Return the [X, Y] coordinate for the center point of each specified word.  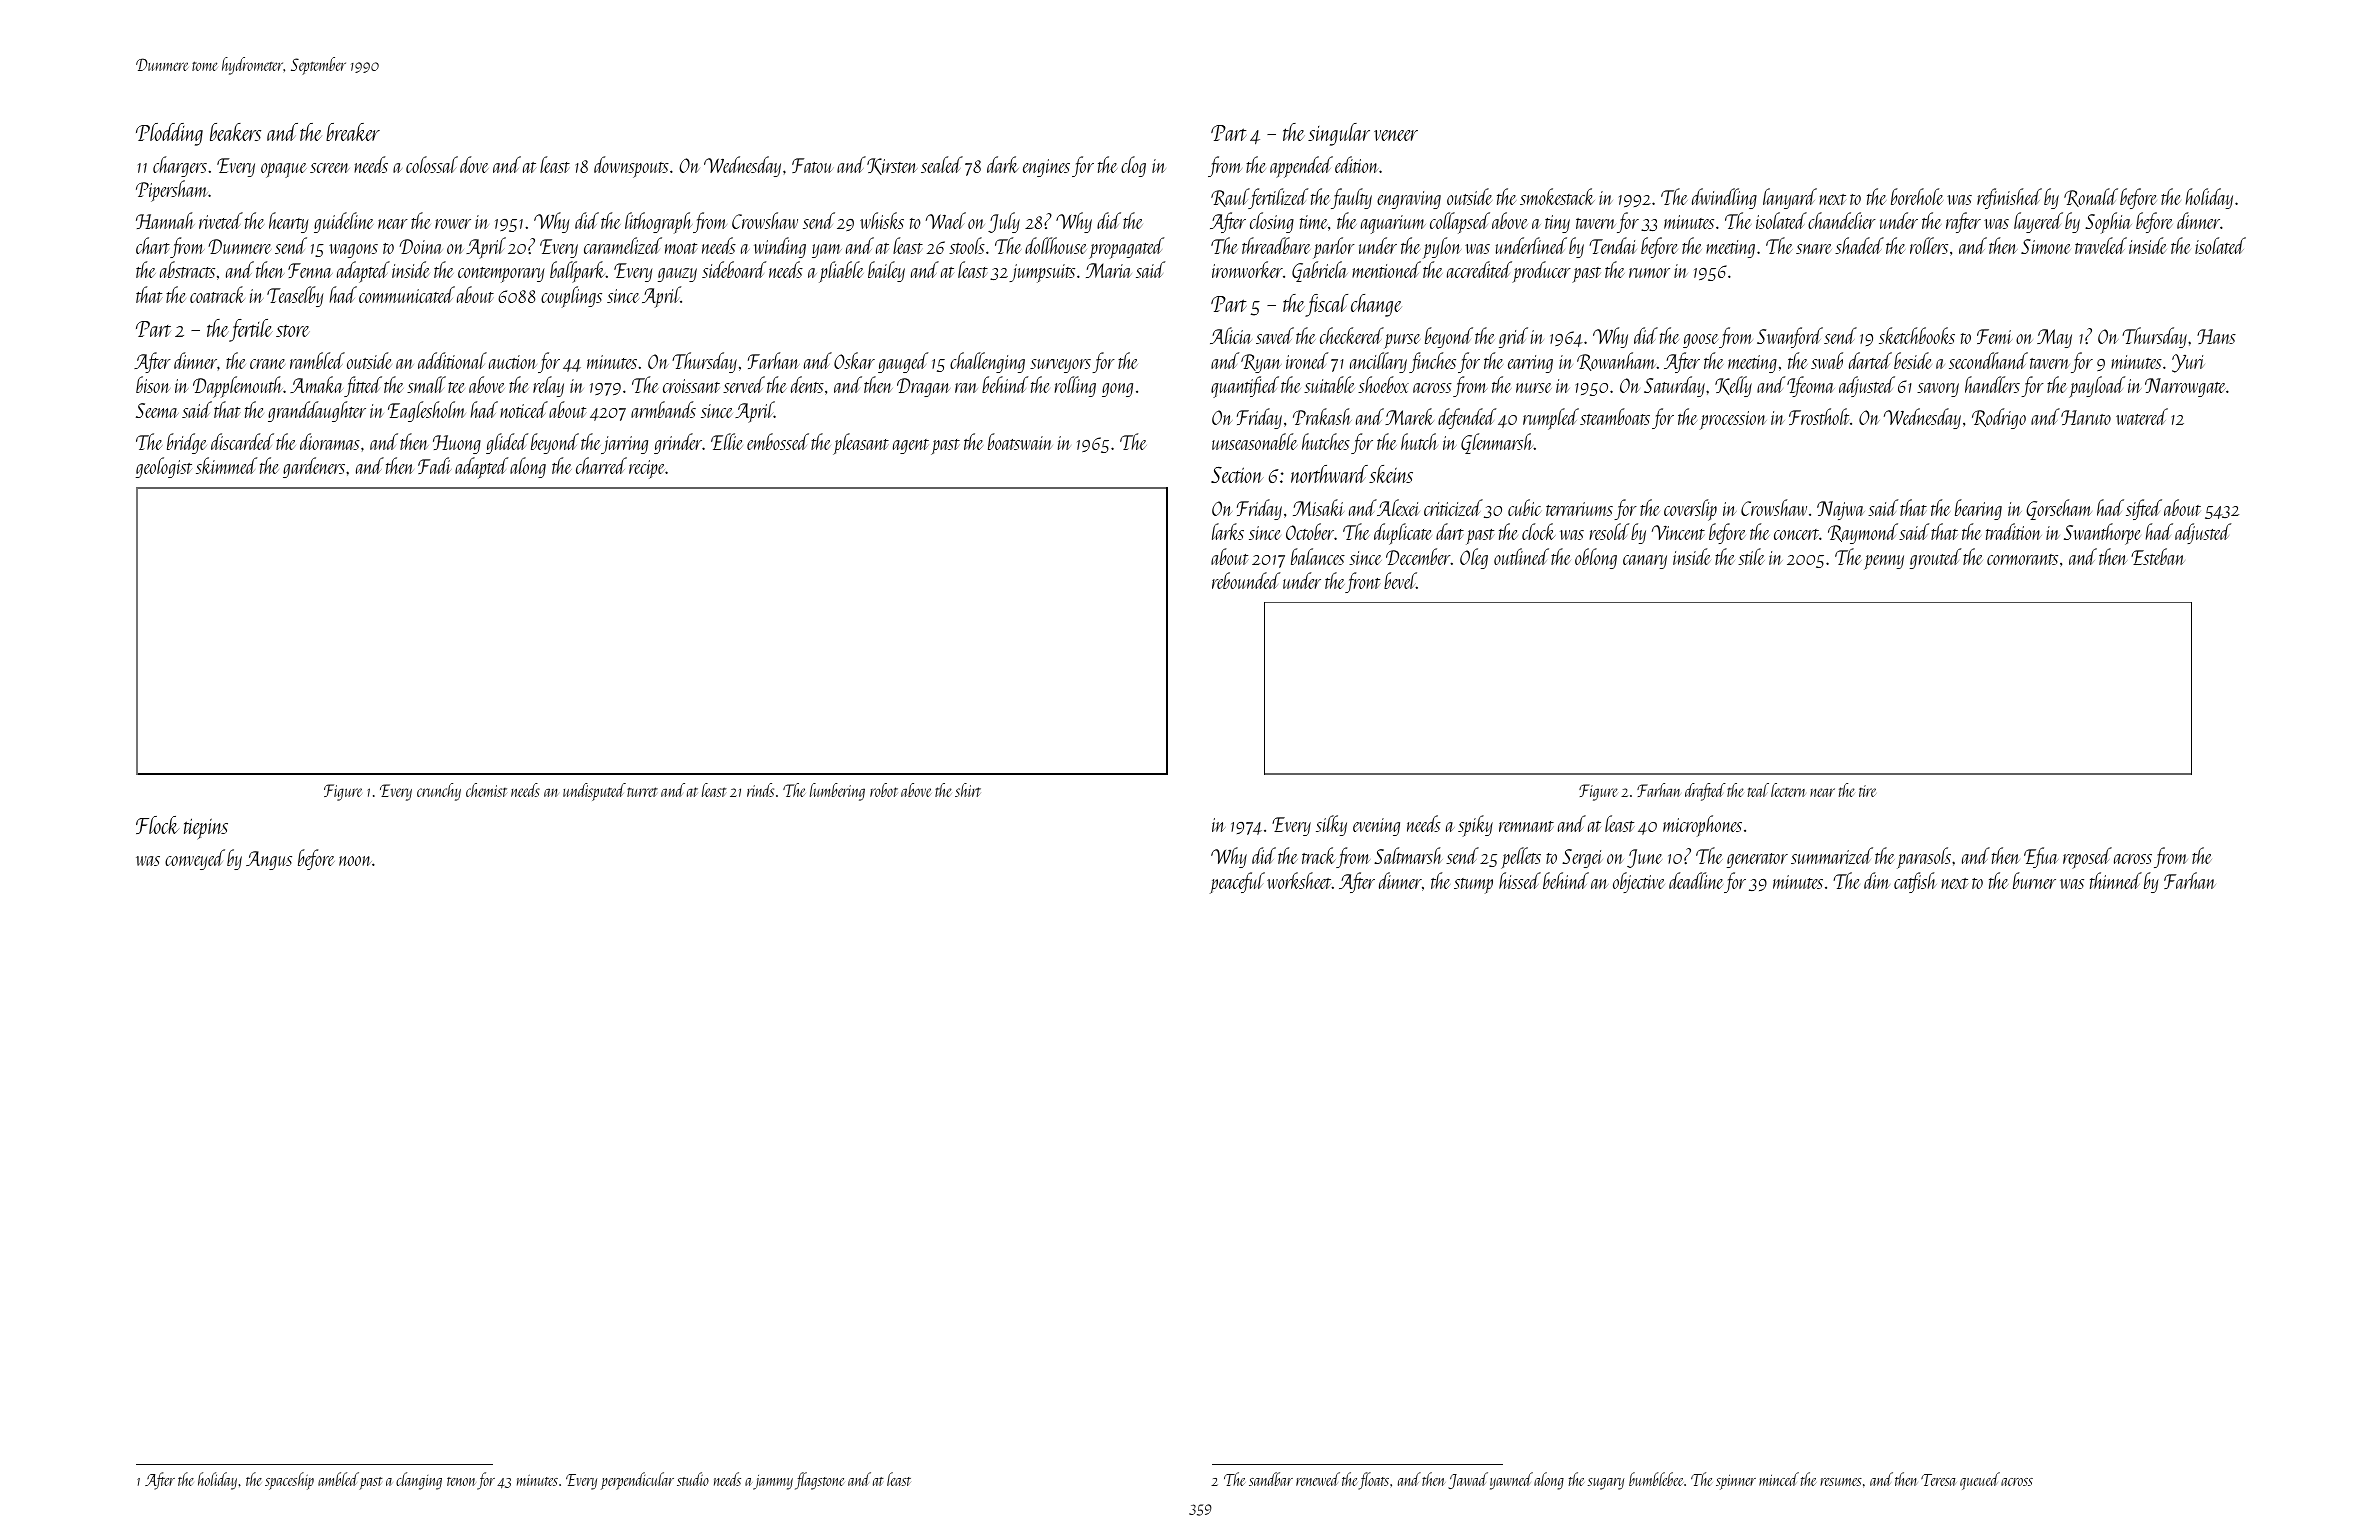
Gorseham [2059, 509]
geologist [164, 467]
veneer [1396, 135]
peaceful [1237, 883]
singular [1339, 134]
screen [330, 168]
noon [355, 861]
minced [1779, 1479]
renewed [1318, 1479]
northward [1329, 474]
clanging [419, 1481]
